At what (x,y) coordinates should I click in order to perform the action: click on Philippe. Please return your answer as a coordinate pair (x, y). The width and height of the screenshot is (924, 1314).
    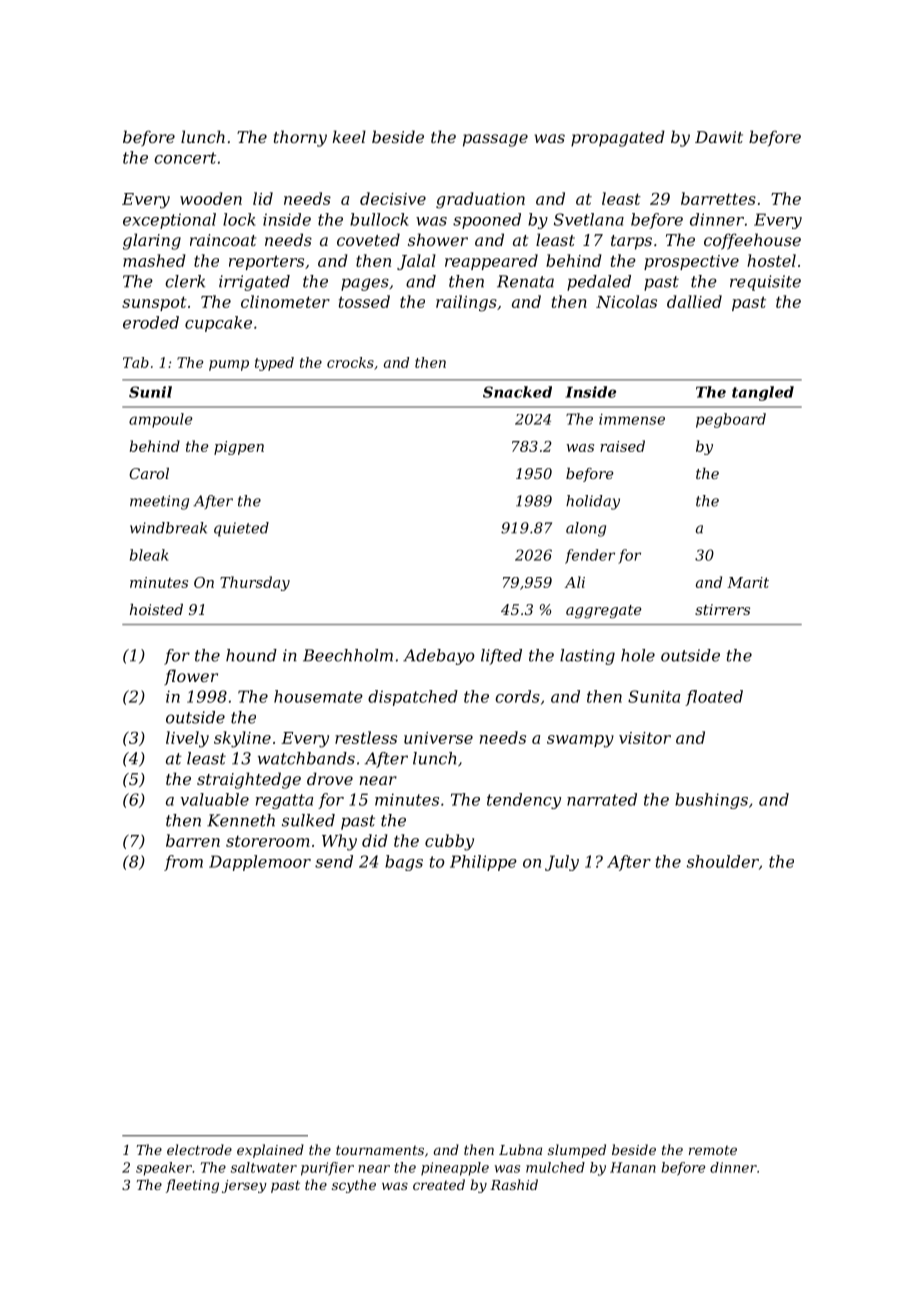
    Looking at the image, I should click on (483, 863).
